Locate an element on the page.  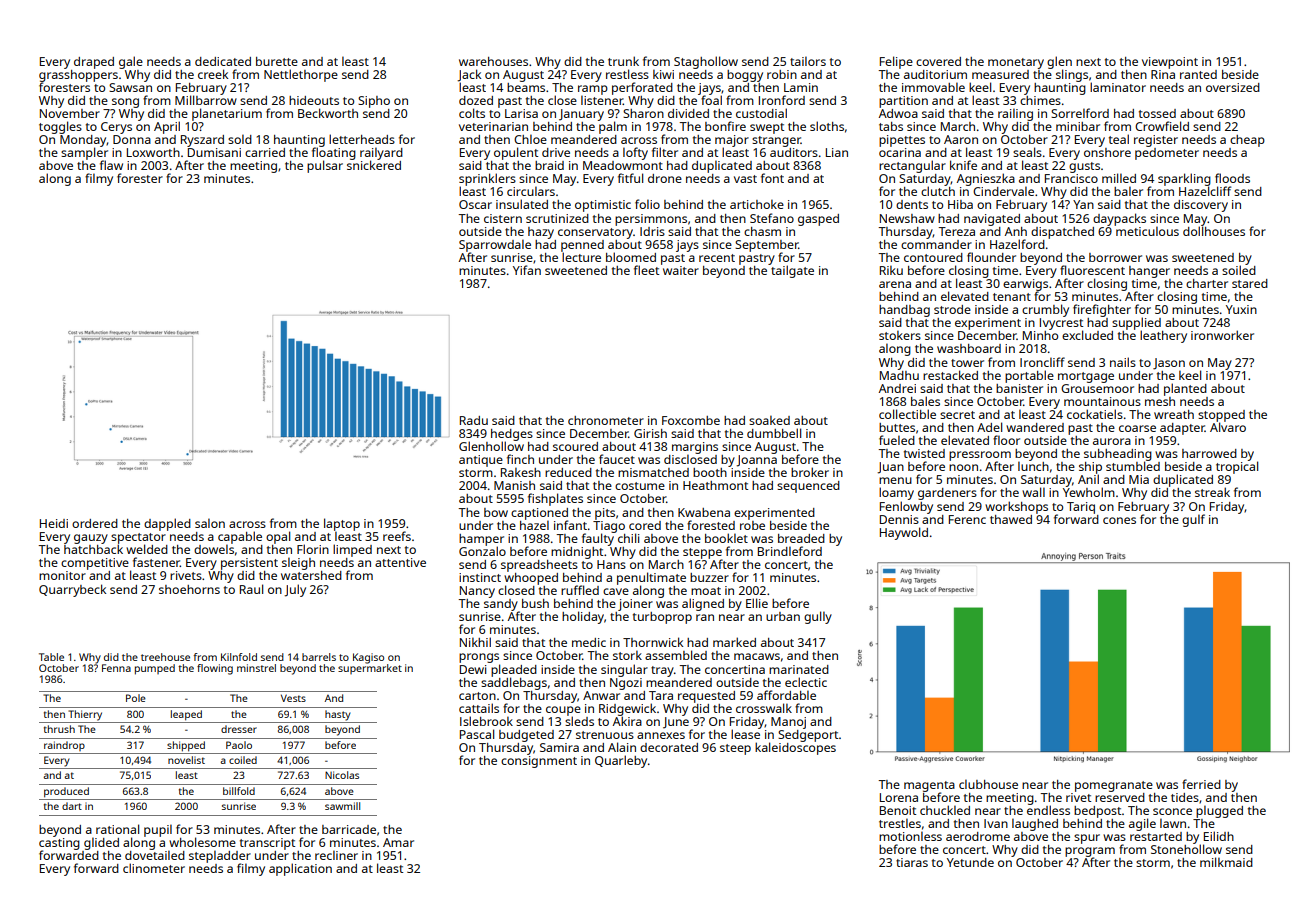
colts is located at coordinates (472, 113).
